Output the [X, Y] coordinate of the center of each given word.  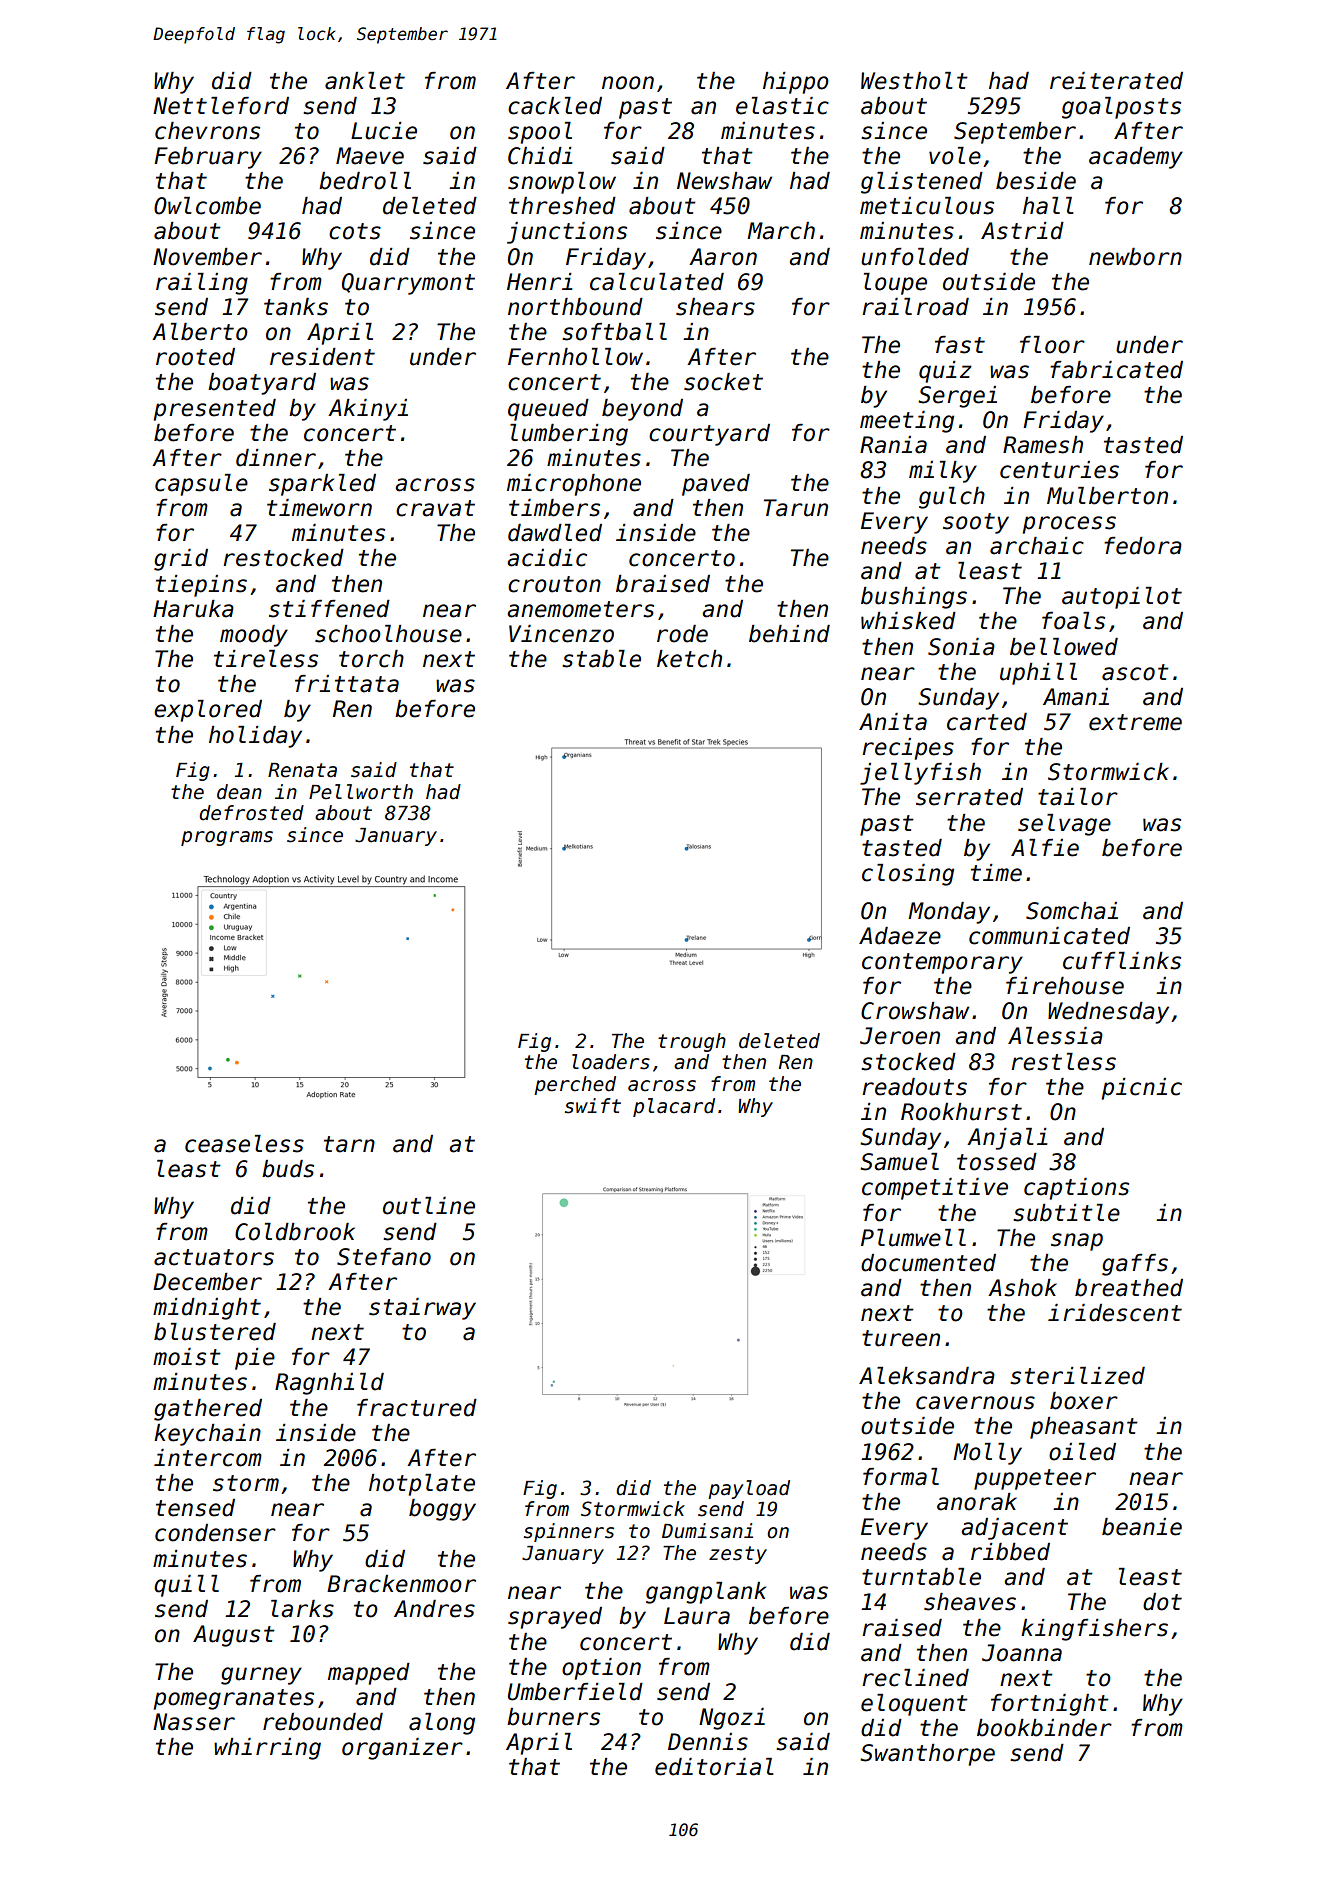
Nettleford [221, 106]
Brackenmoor [401, 1584]
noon [628, 83]
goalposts [1121, 108]
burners [553, 1717]
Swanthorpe [927, 1755]
